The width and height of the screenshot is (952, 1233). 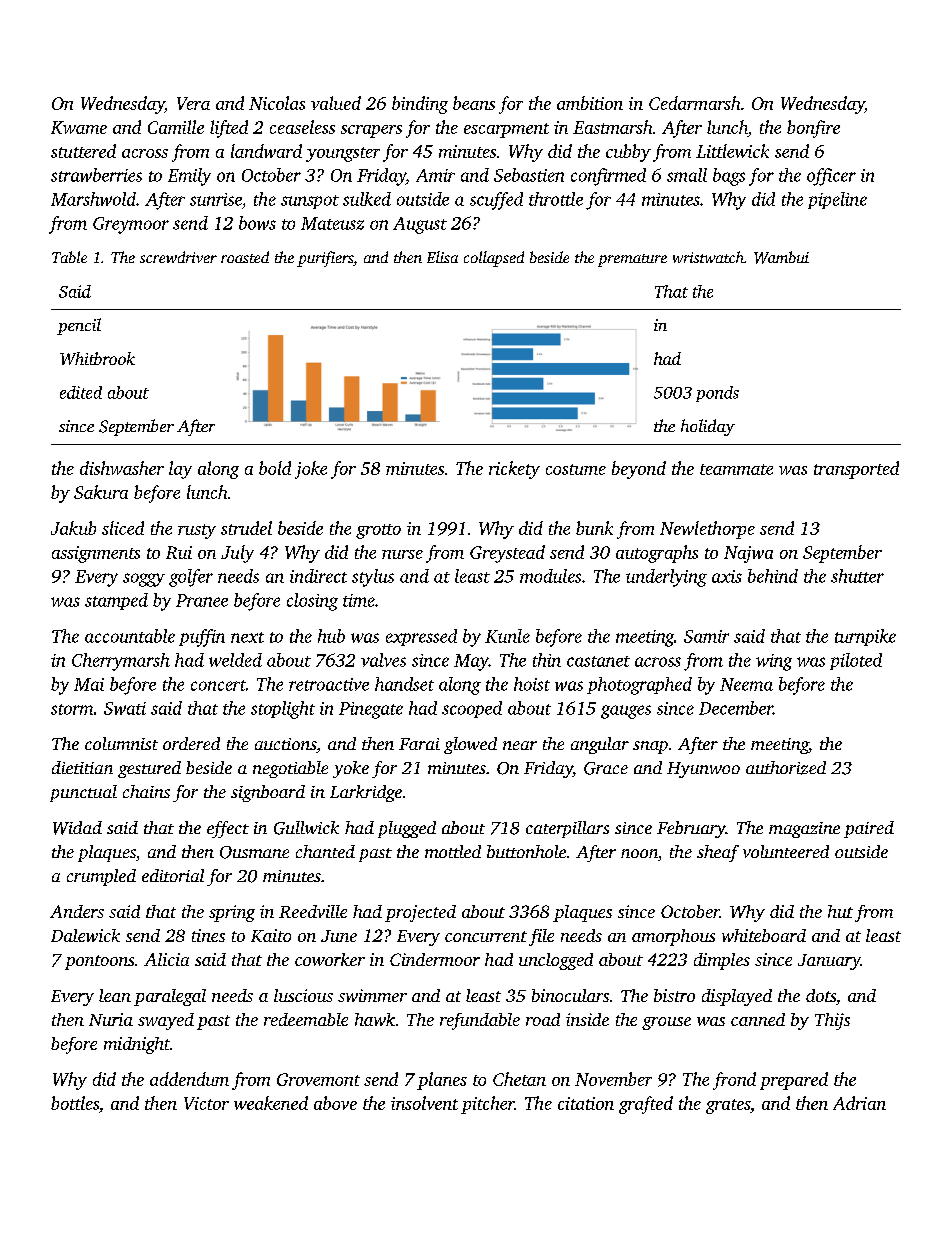 I want to click on grates, so click(x=728, y=1106).
